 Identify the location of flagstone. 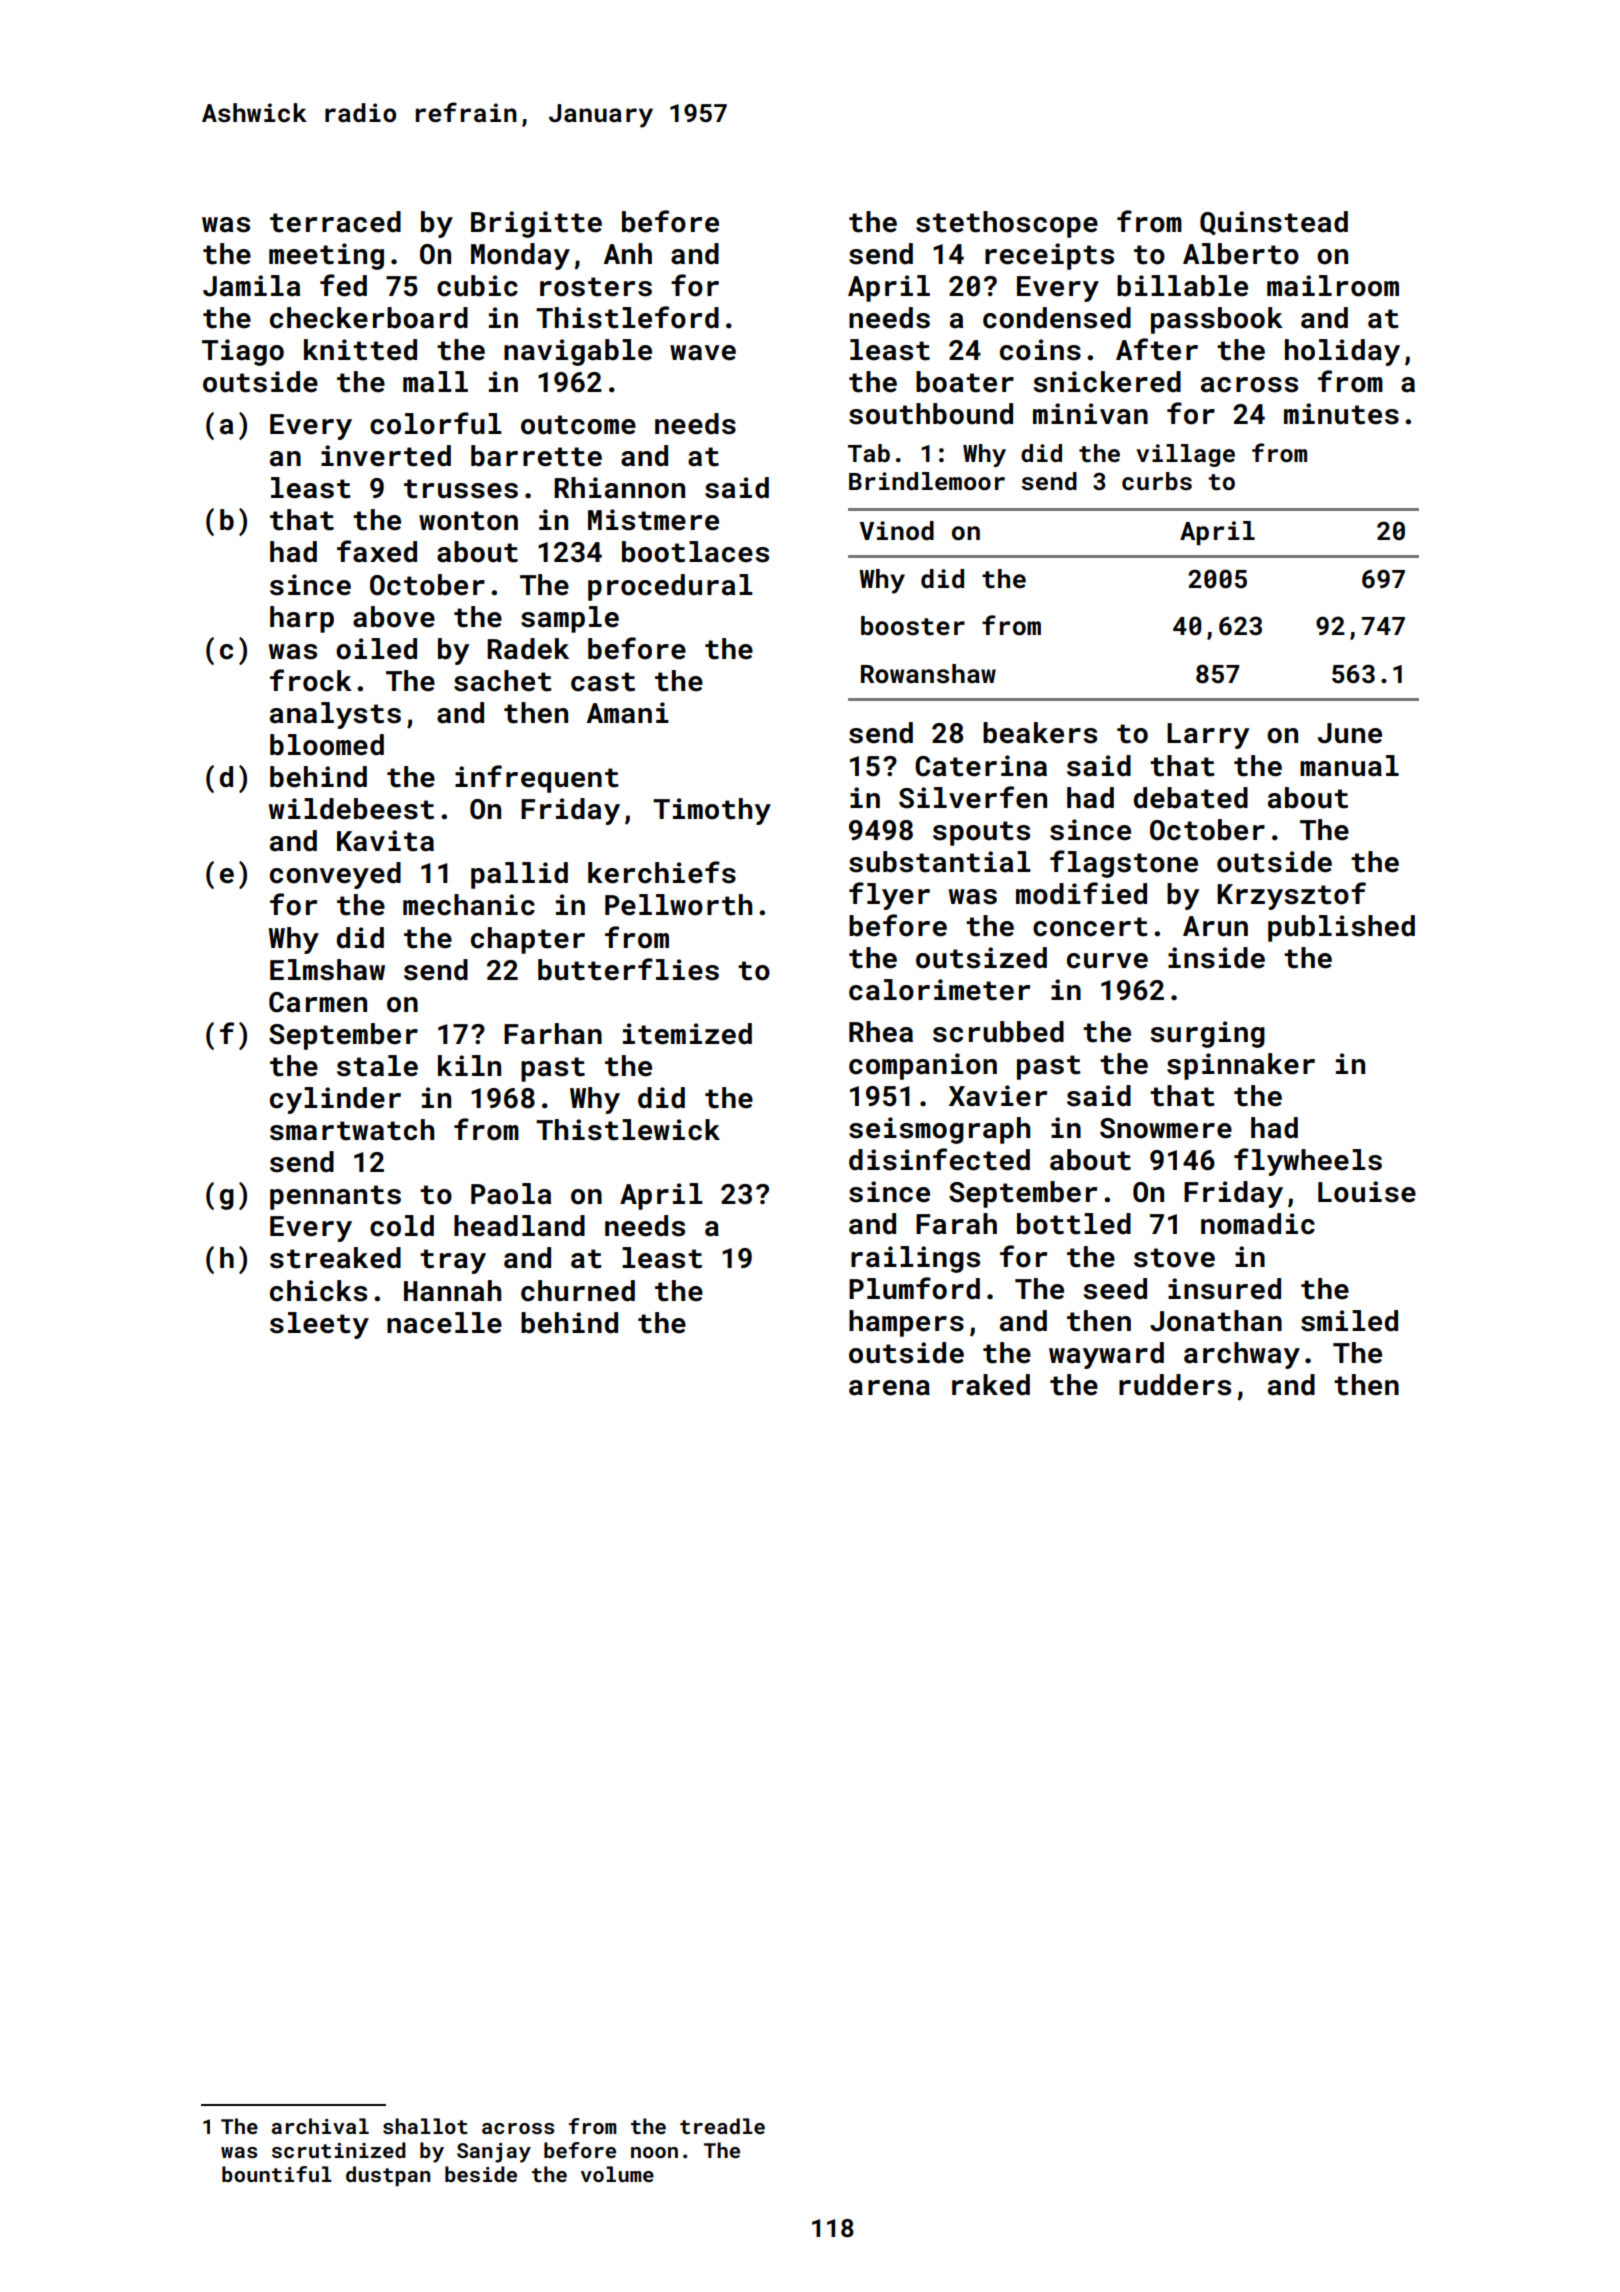
(1124, 864).
